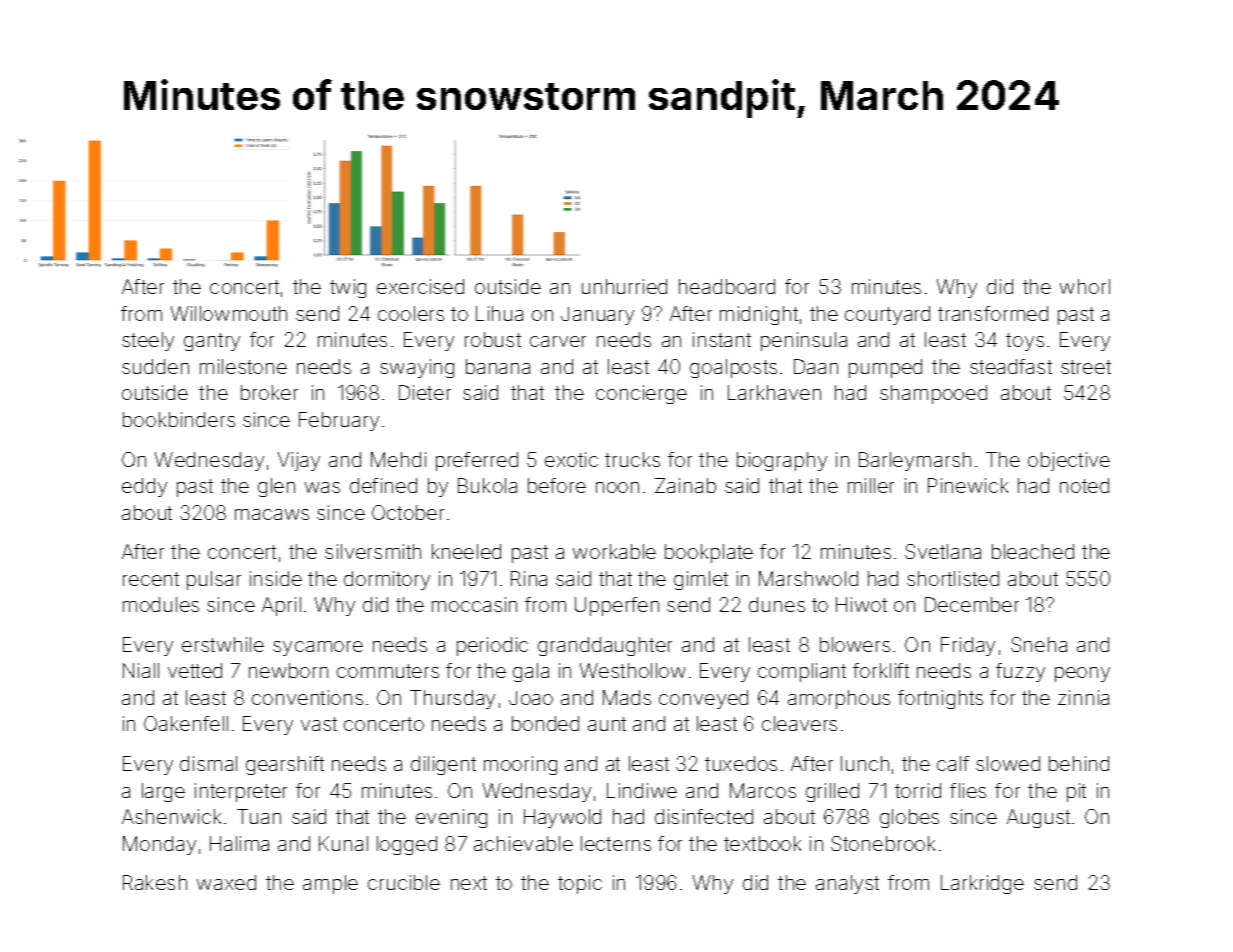 This document has height=952, width=1233. I want to click on Willowmouth, so click(229, 313).
